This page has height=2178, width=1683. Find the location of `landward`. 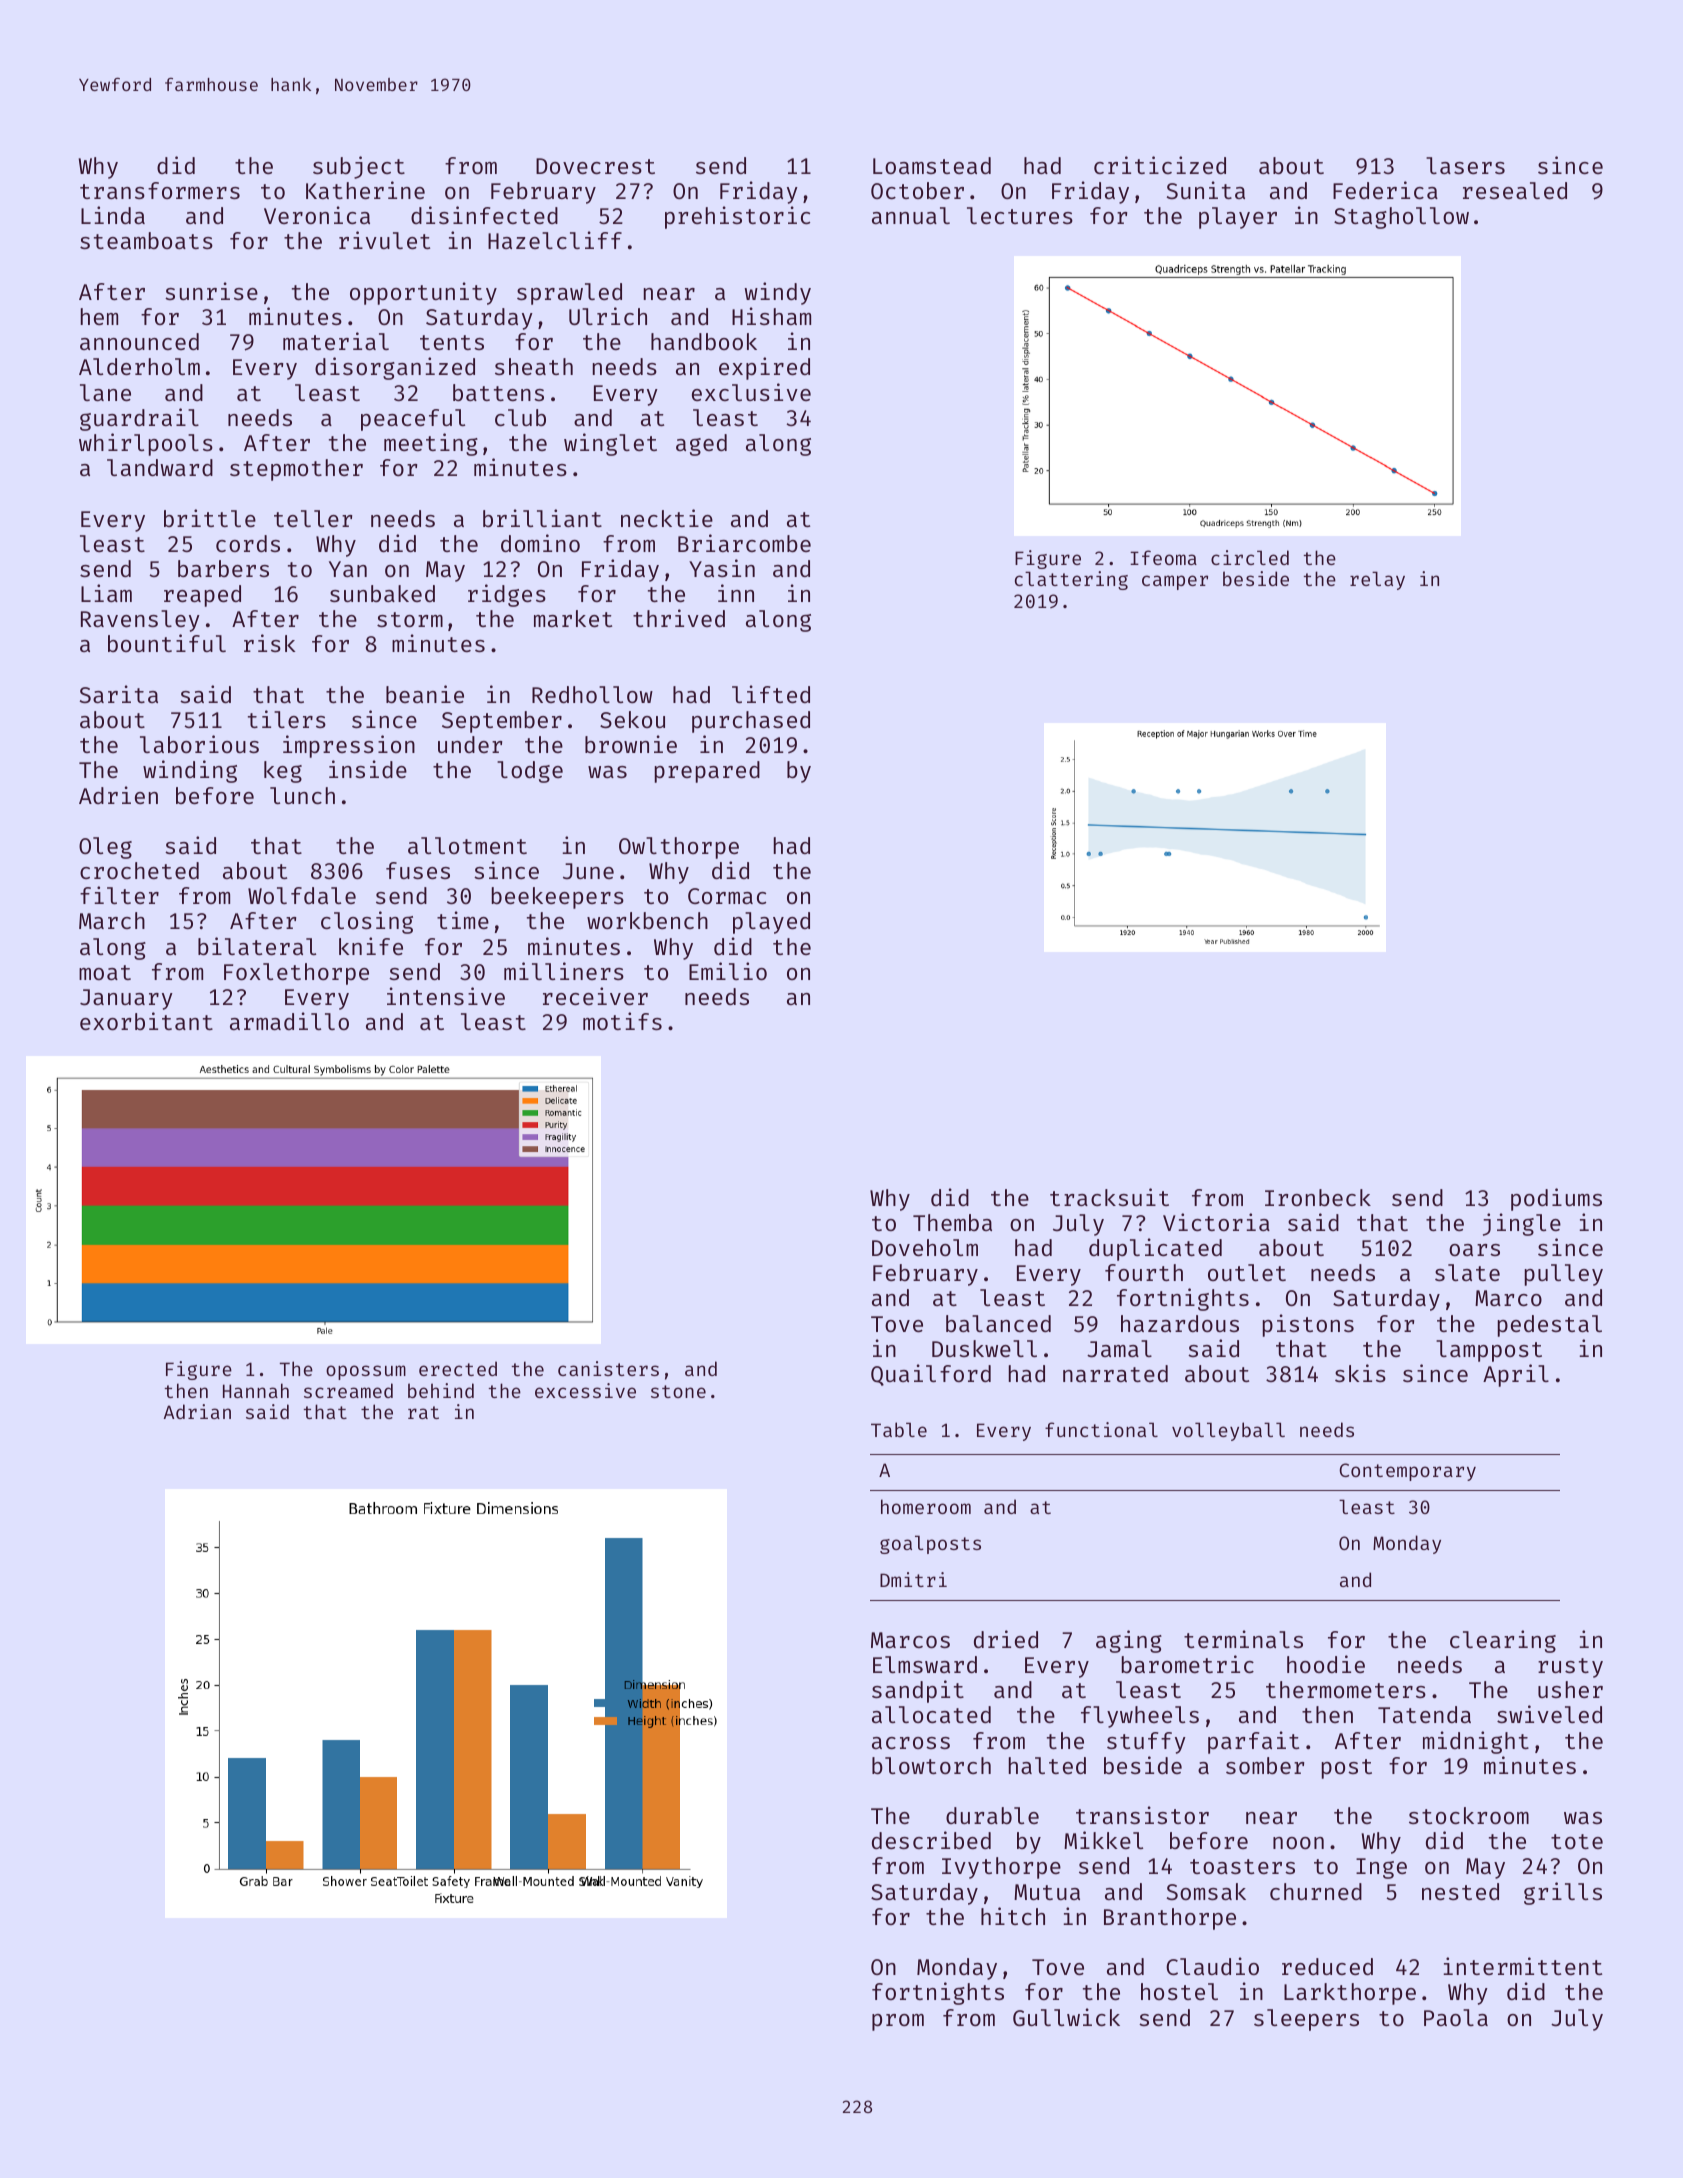

landward is located at coordinates (160, 467).
